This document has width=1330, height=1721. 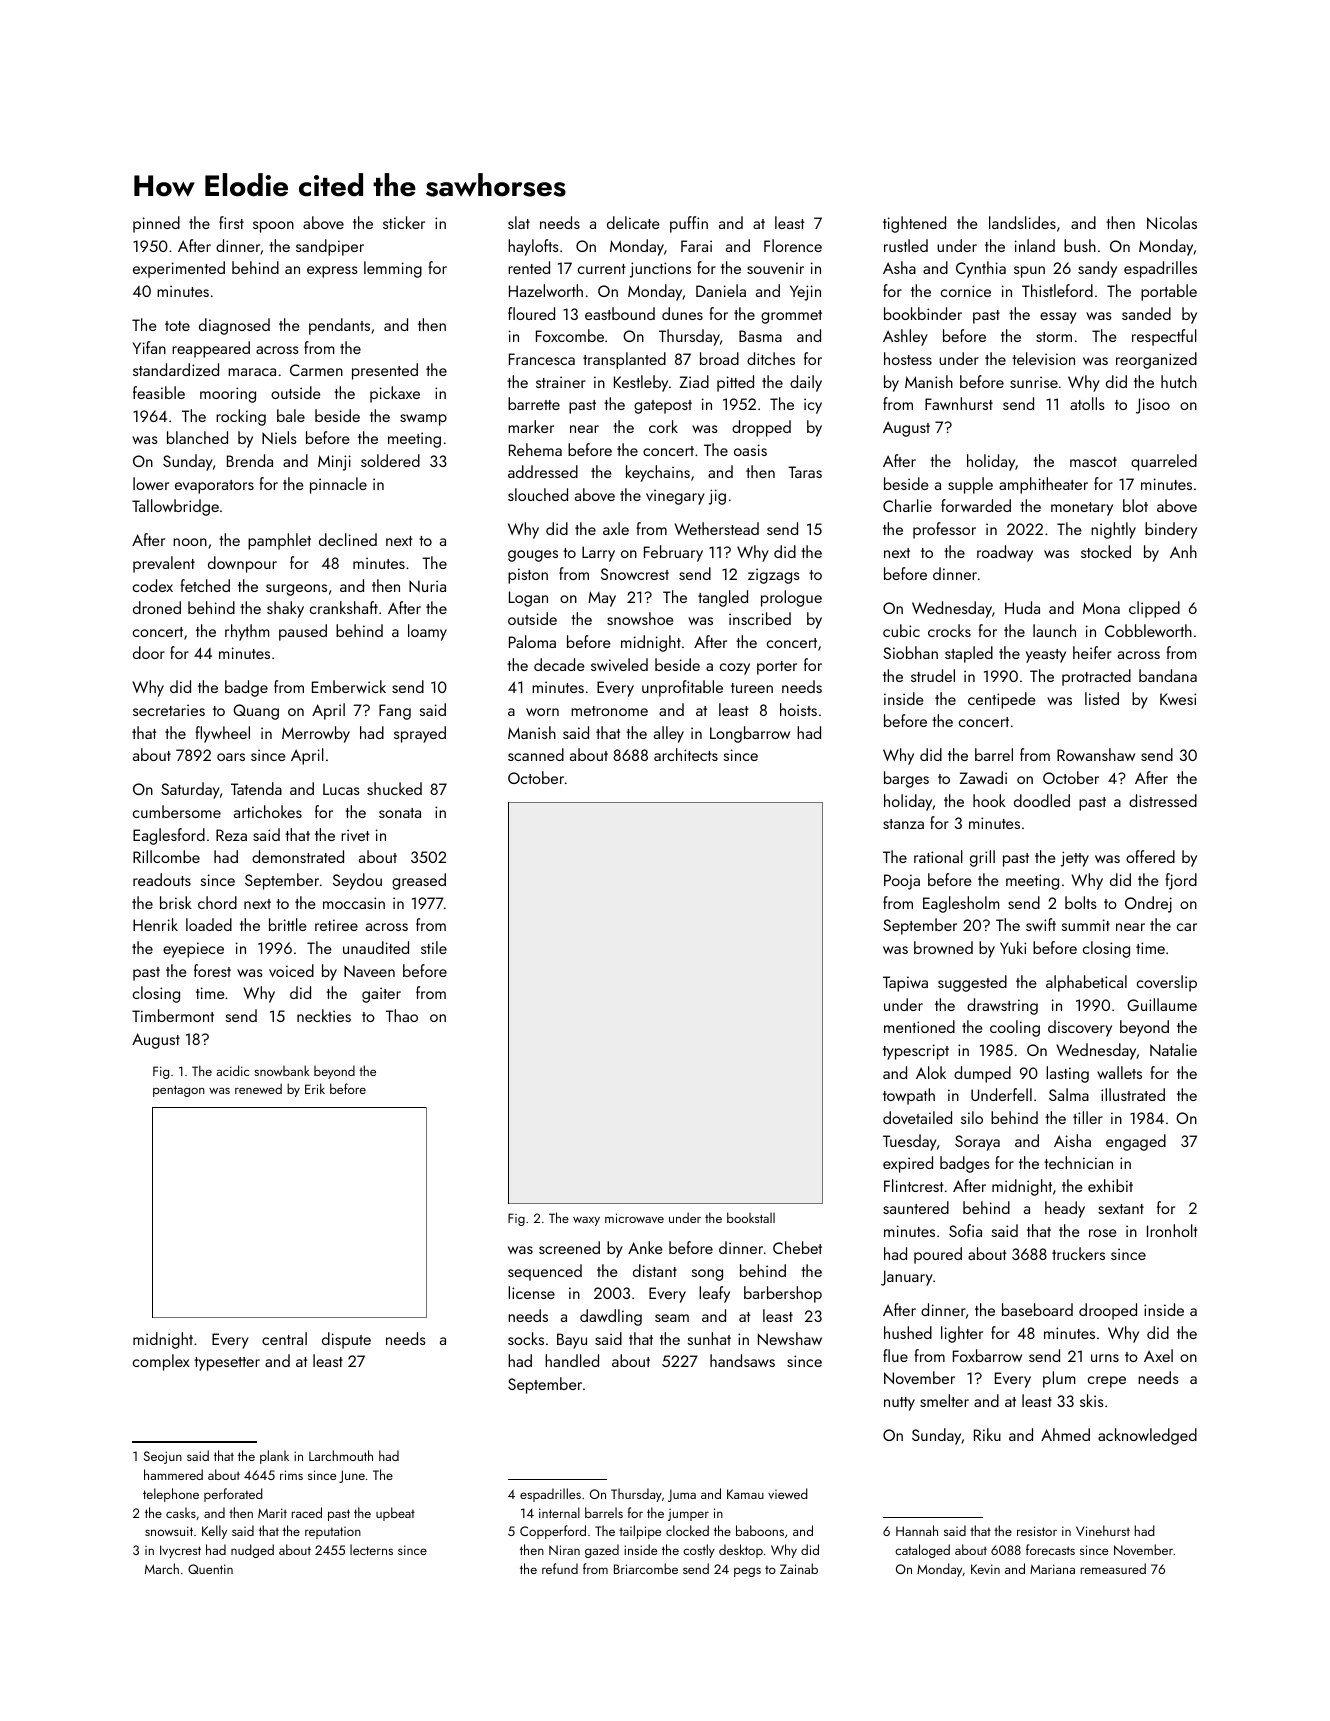 I want to click on Zainab, so click(x=799, y=1568).
